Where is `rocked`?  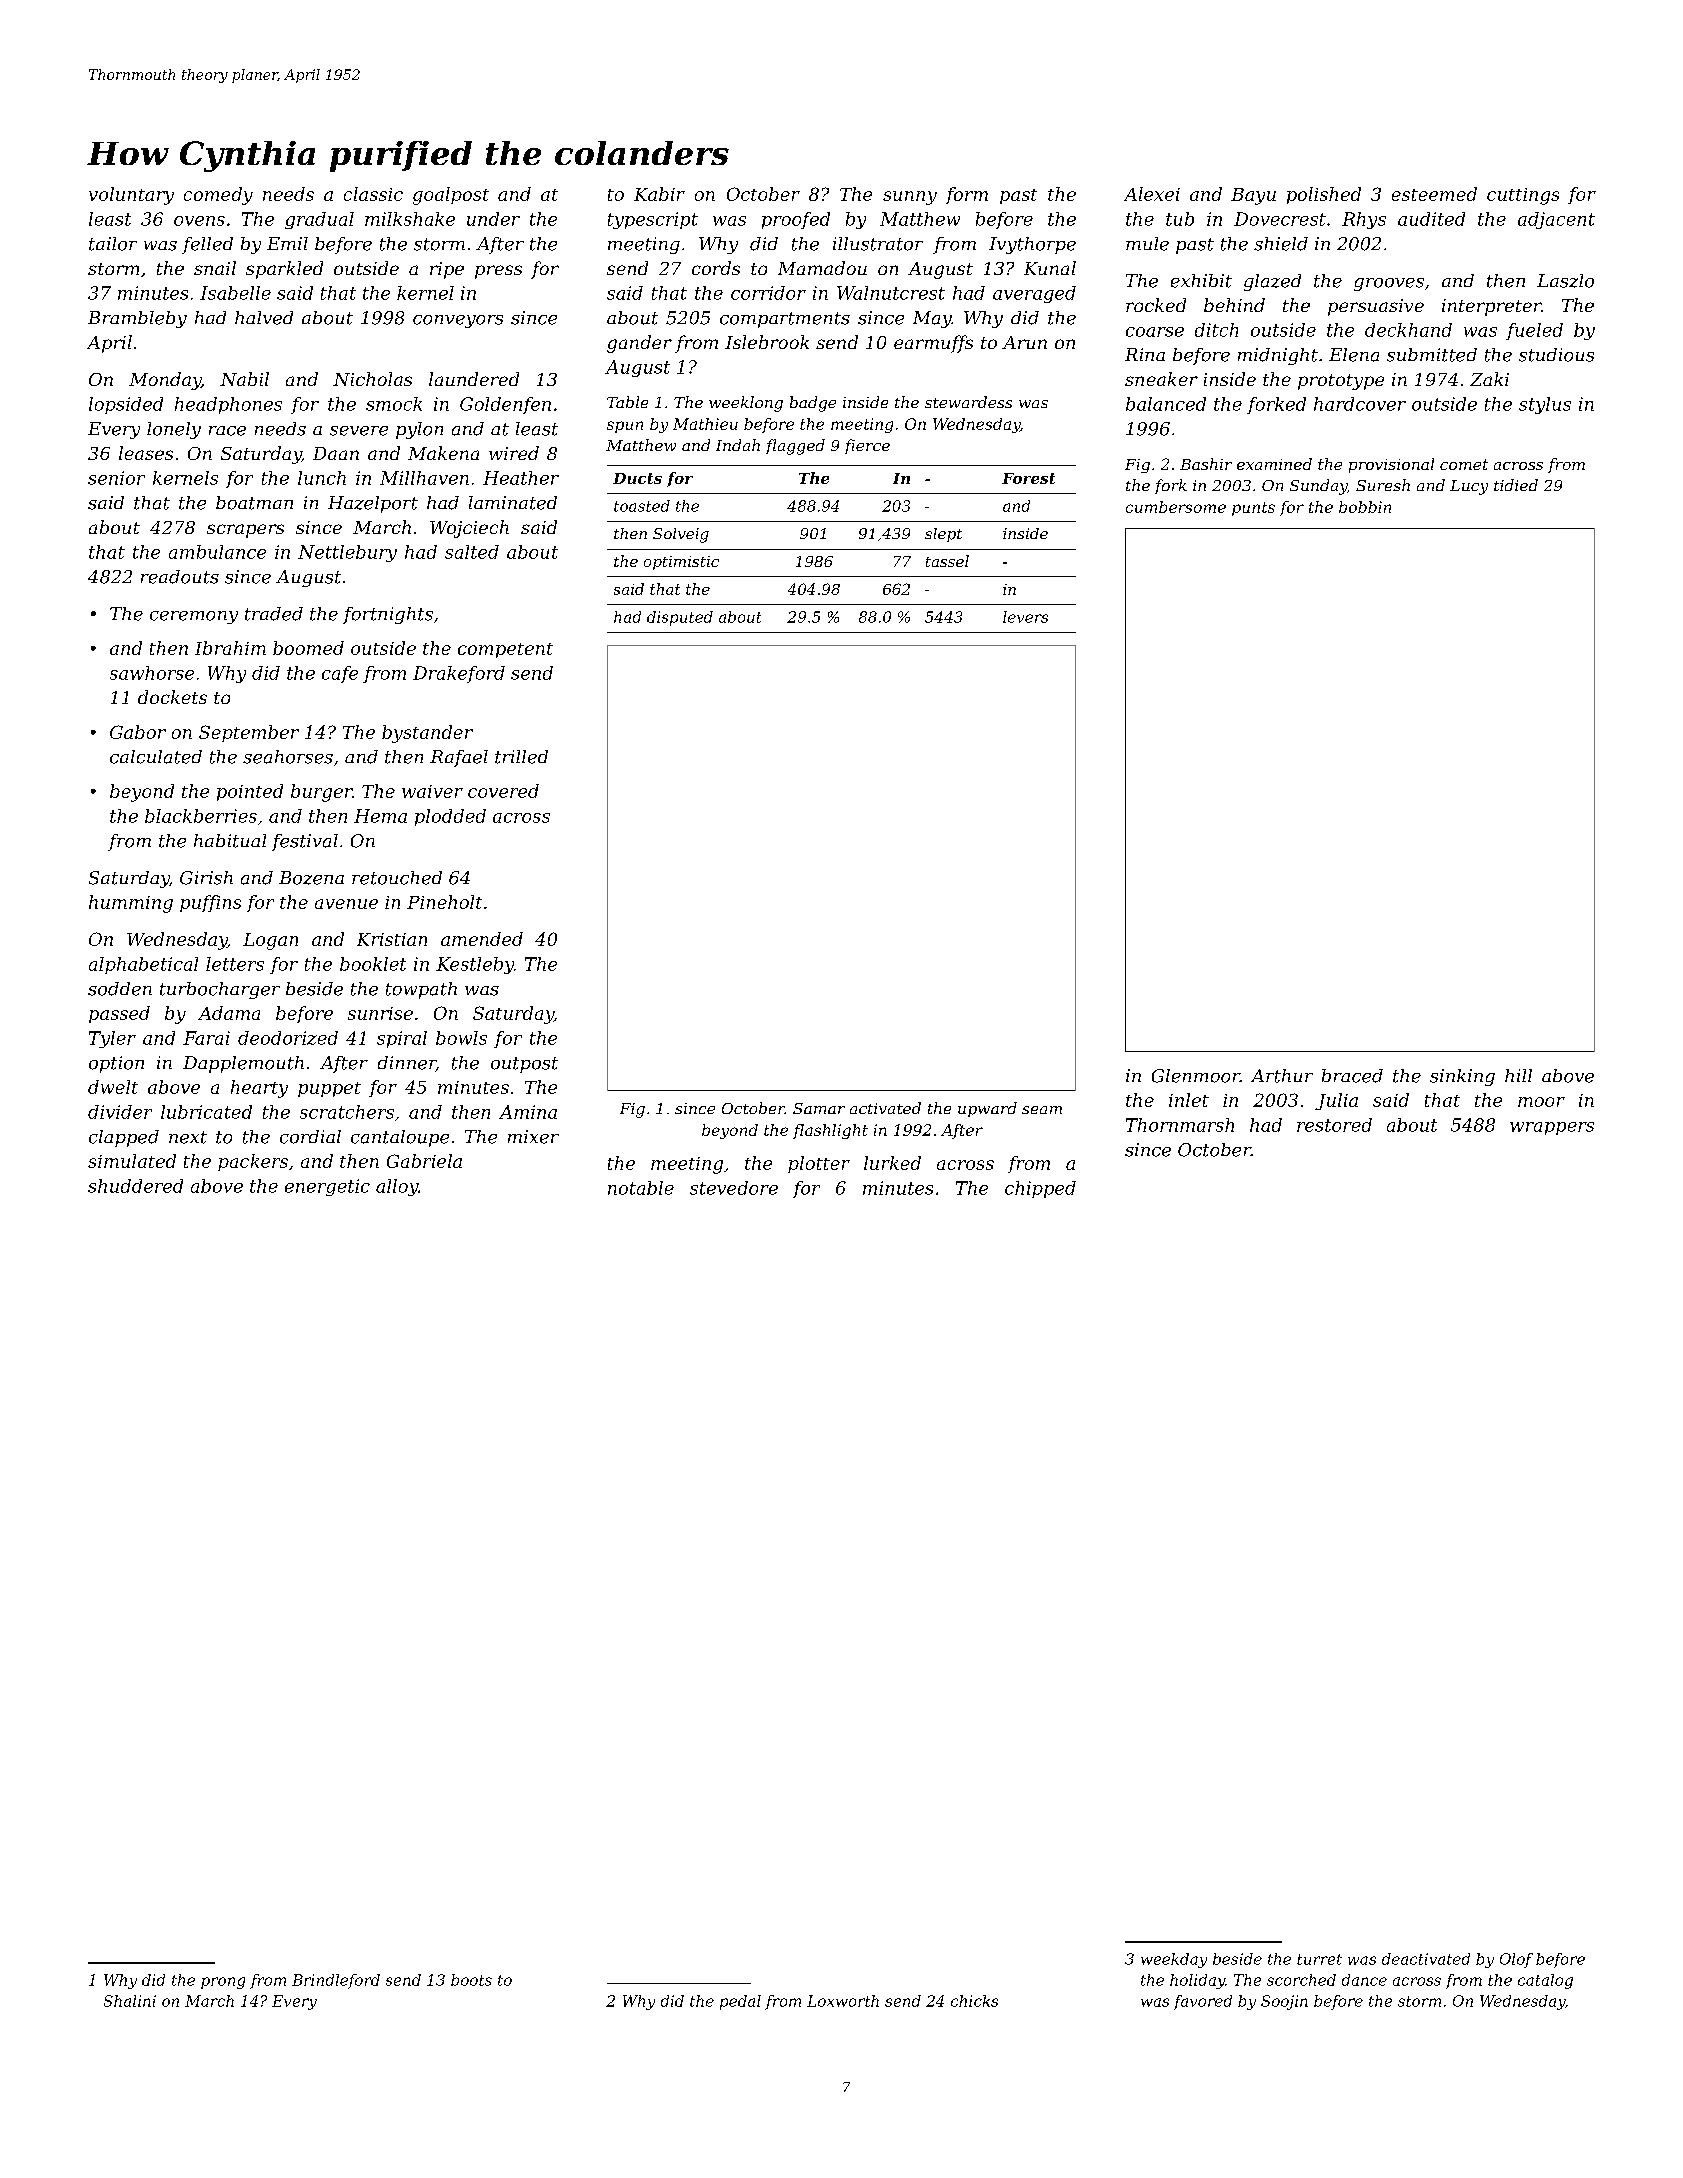 rocked is located at coordinates (1156, 305).
